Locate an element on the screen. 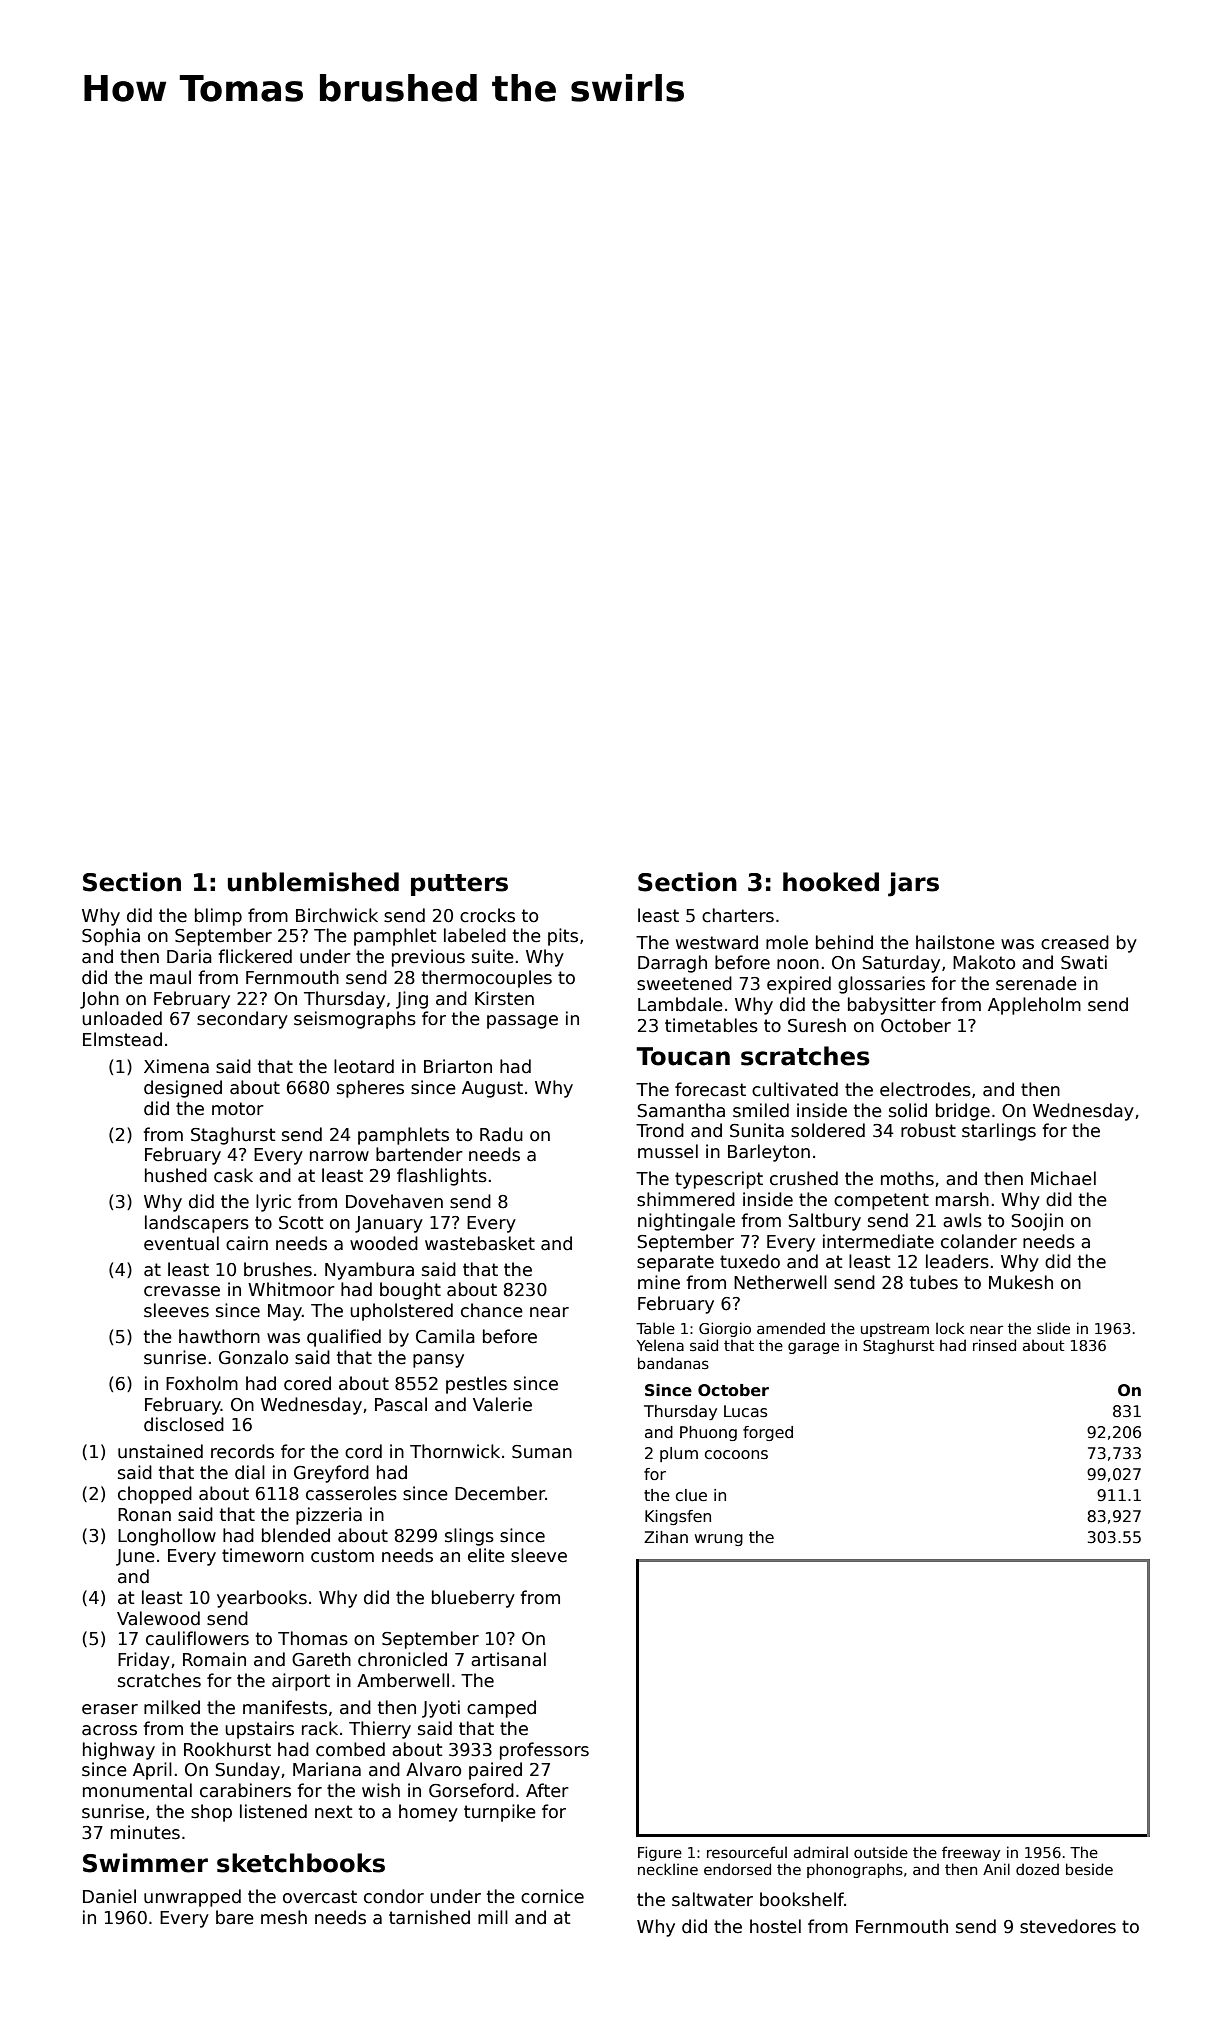 The height and width of the screenshot is (2028, 1231). upstream is located at coordinates (895, 1330).
